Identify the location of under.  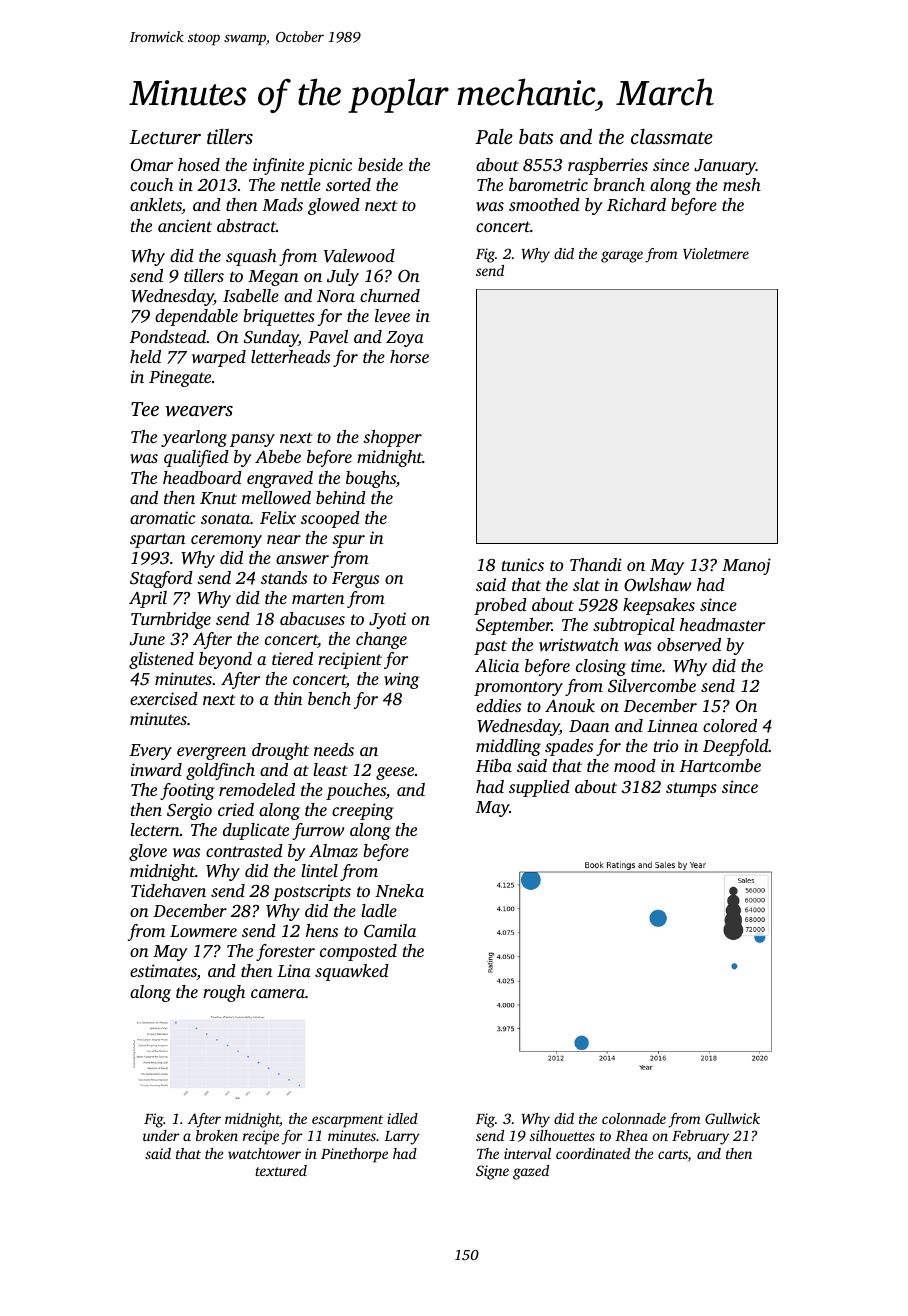
(161, 1135).
